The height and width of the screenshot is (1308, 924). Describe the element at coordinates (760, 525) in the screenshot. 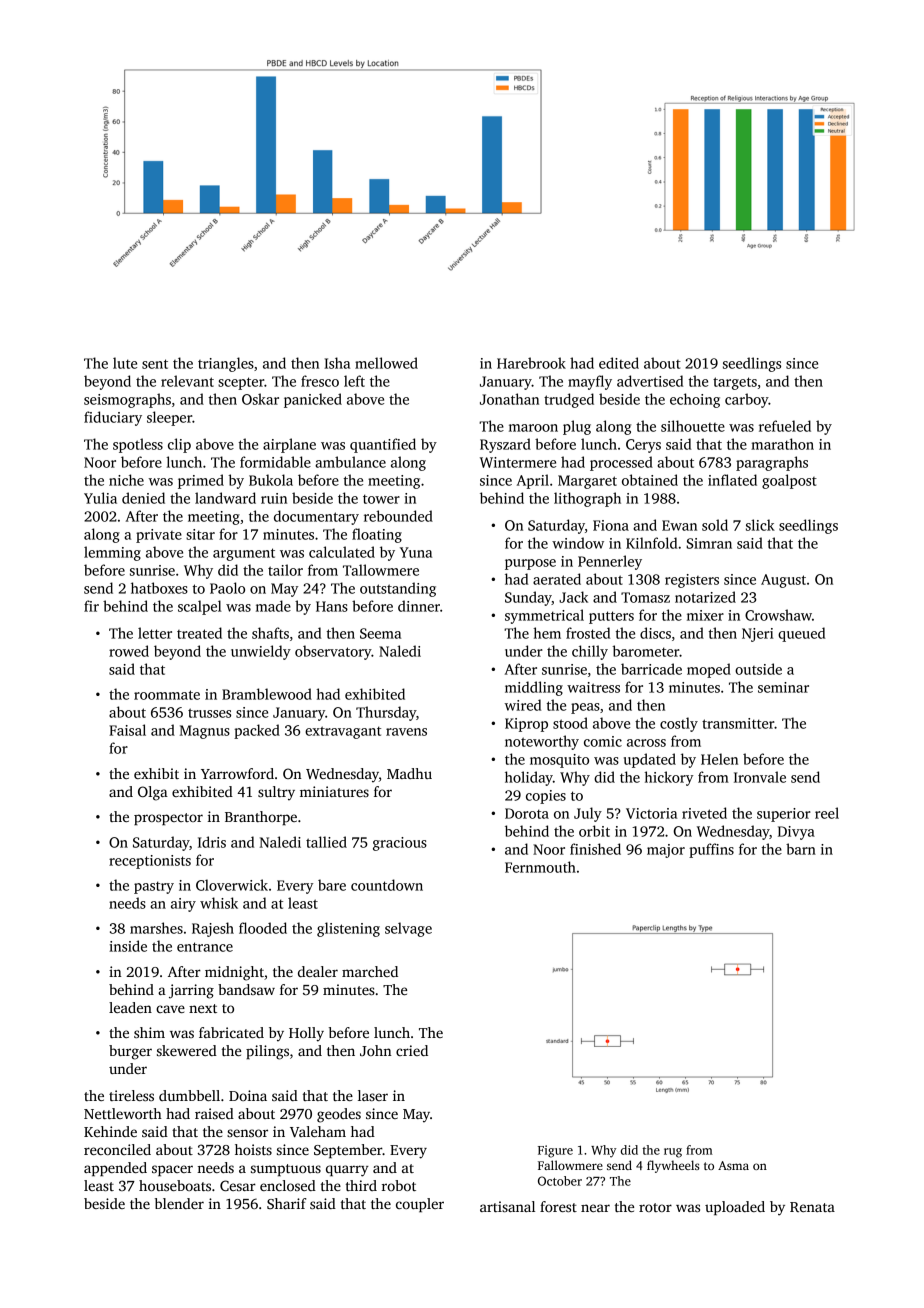

I see `slick` at that location.
